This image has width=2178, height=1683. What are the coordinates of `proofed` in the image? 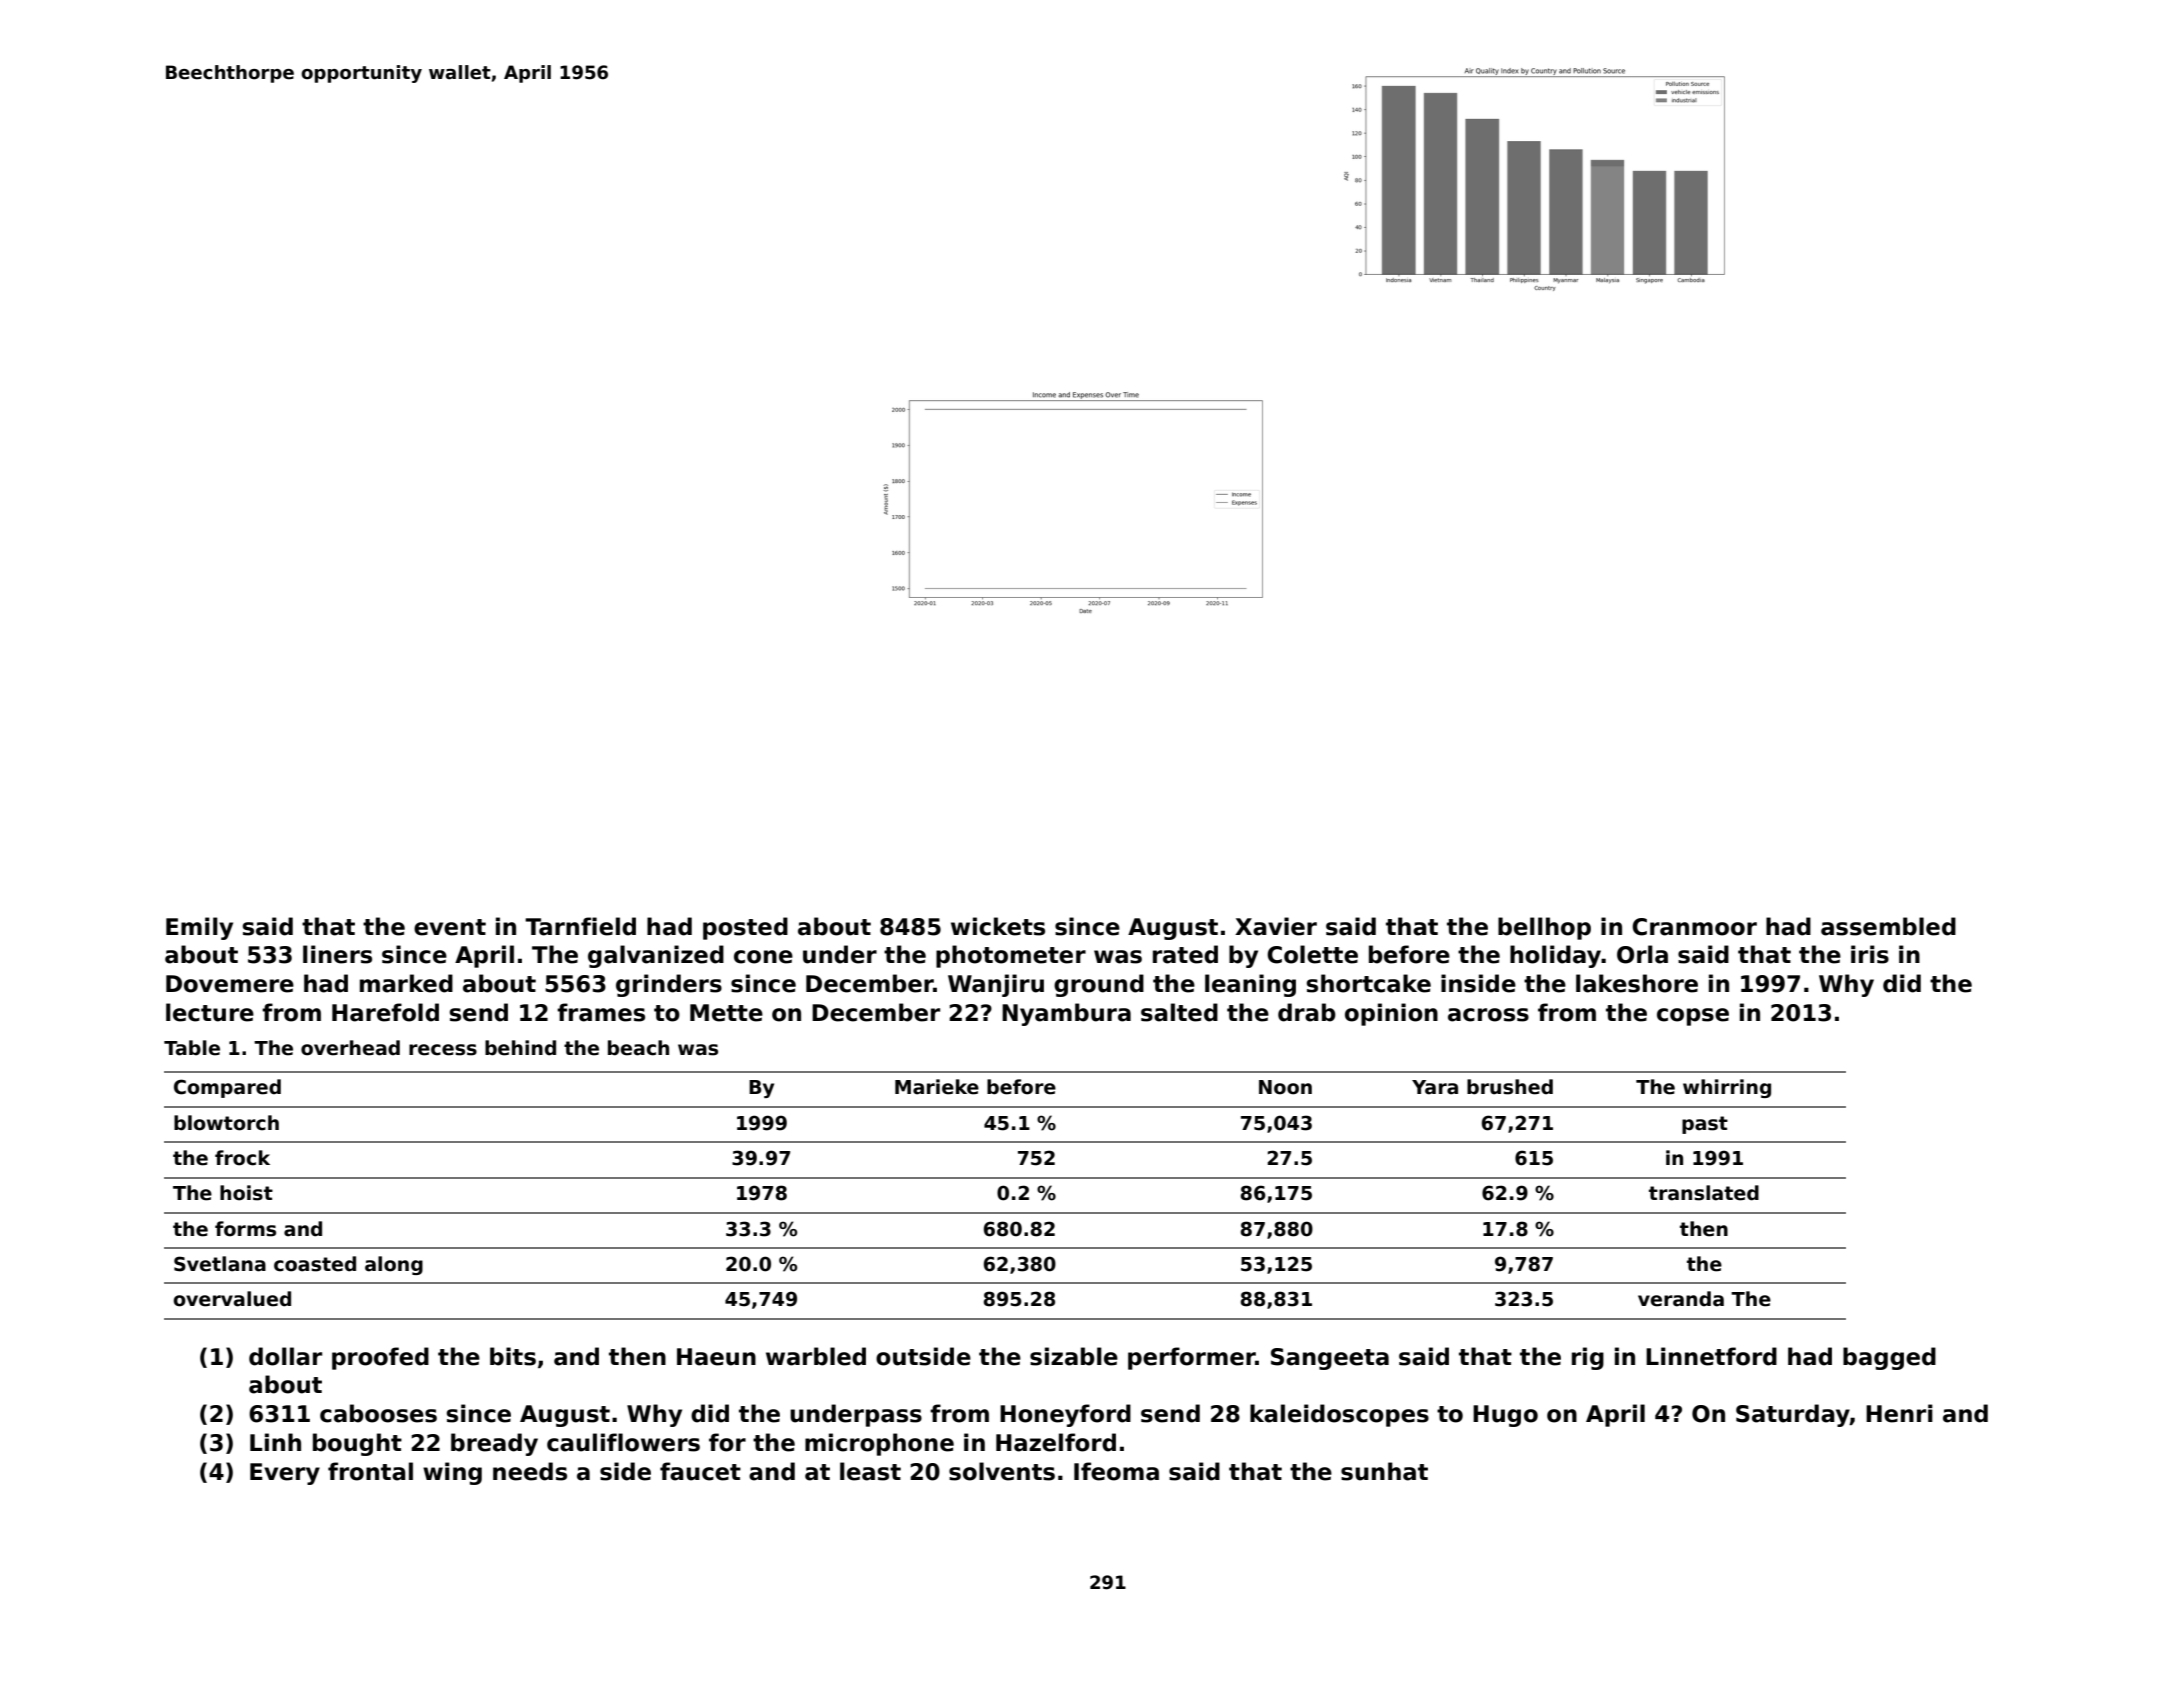 It's located at (380, 1358).
